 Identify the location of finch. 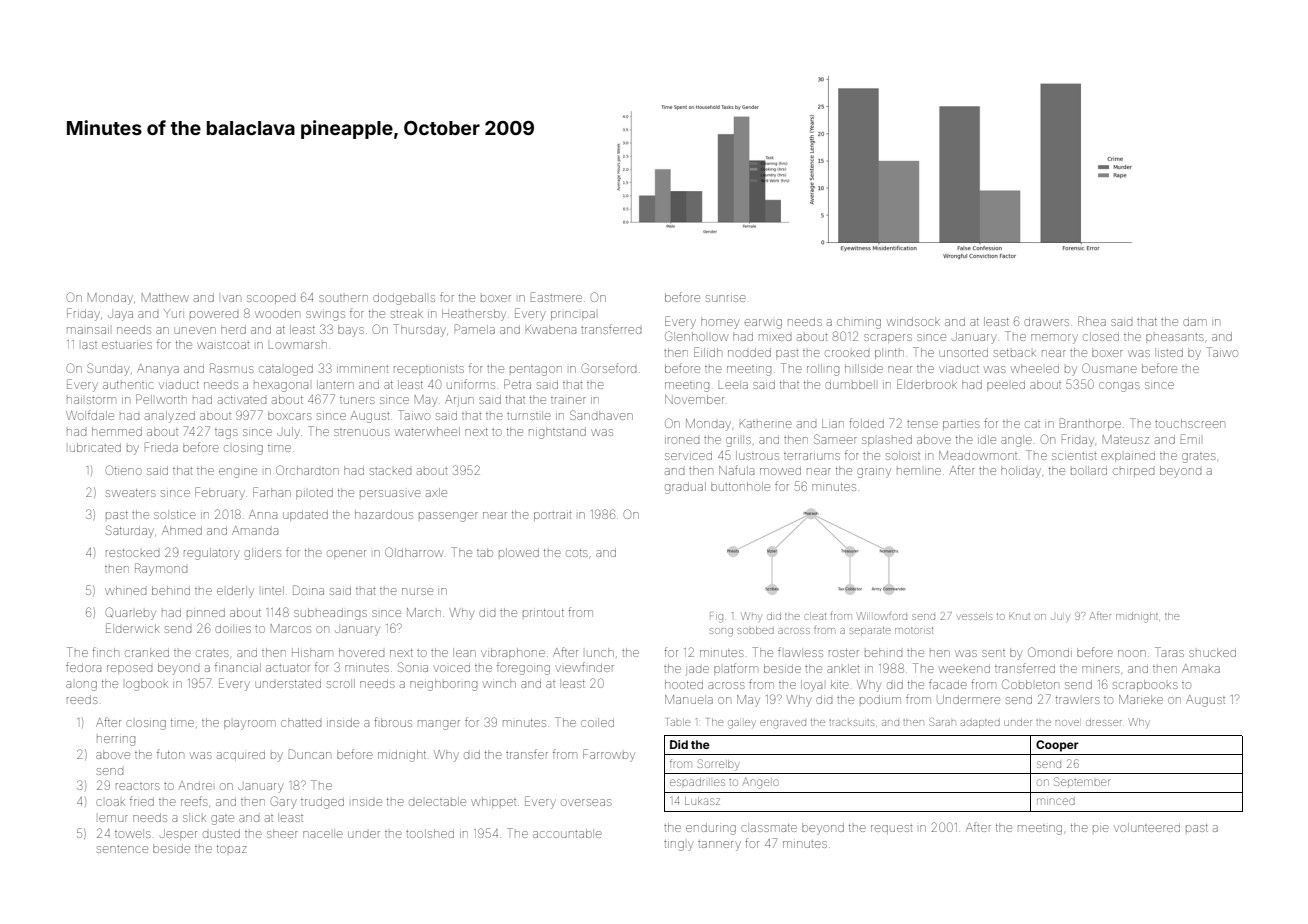
(105, 652).
